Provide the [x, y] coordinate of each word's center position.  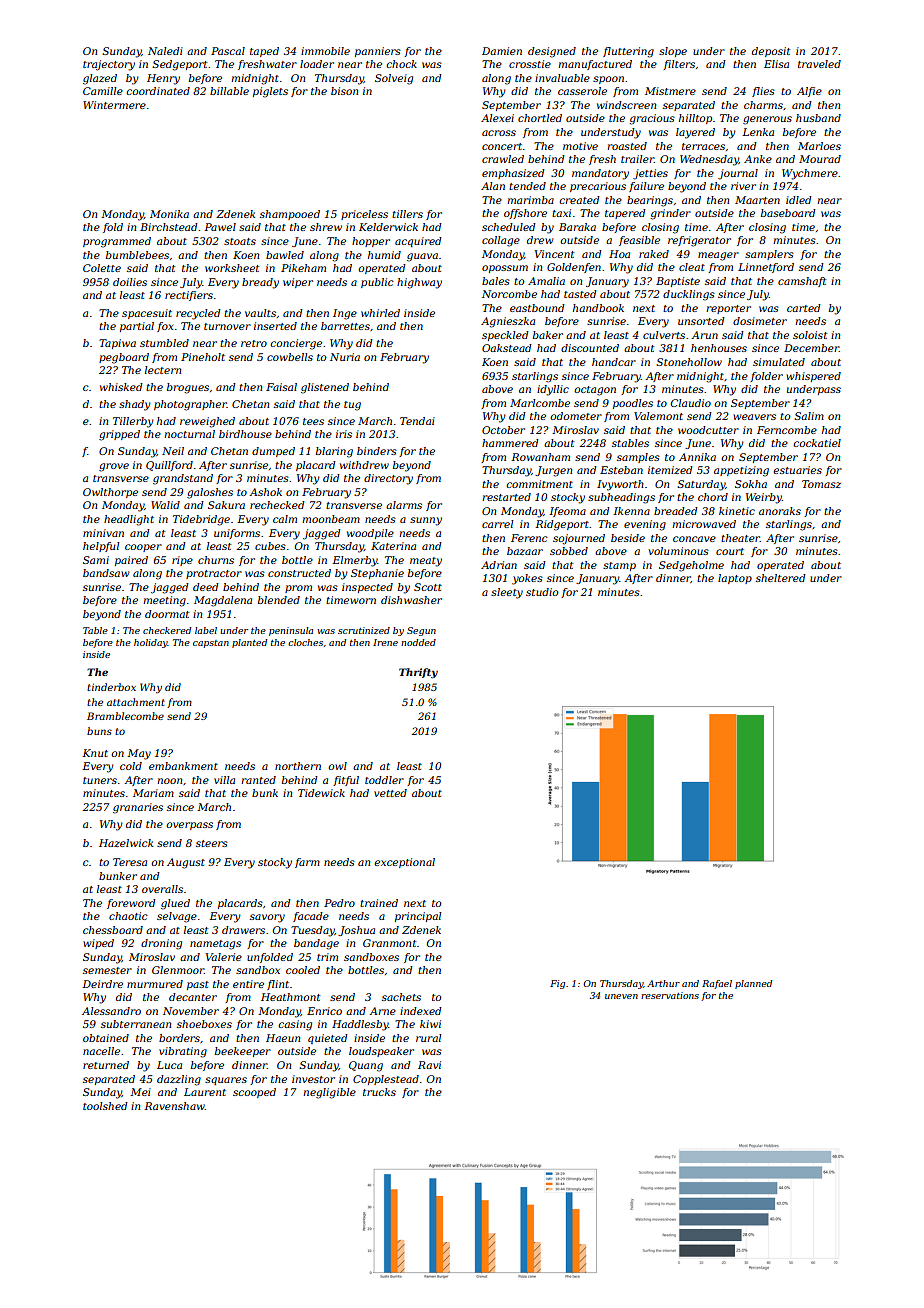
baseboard [788, 213]
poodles [633, 404]
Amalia [546, 281]
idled [799, 200]
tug [352, 406]
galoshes [210, 493]
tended [527, 186]
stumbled [164, 343]
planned [753, 984]
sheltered [781, 578]
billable [229, 91]
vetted [390, 793]
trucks [379, 1092]
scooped [254, 1093]
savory [267, 918]
